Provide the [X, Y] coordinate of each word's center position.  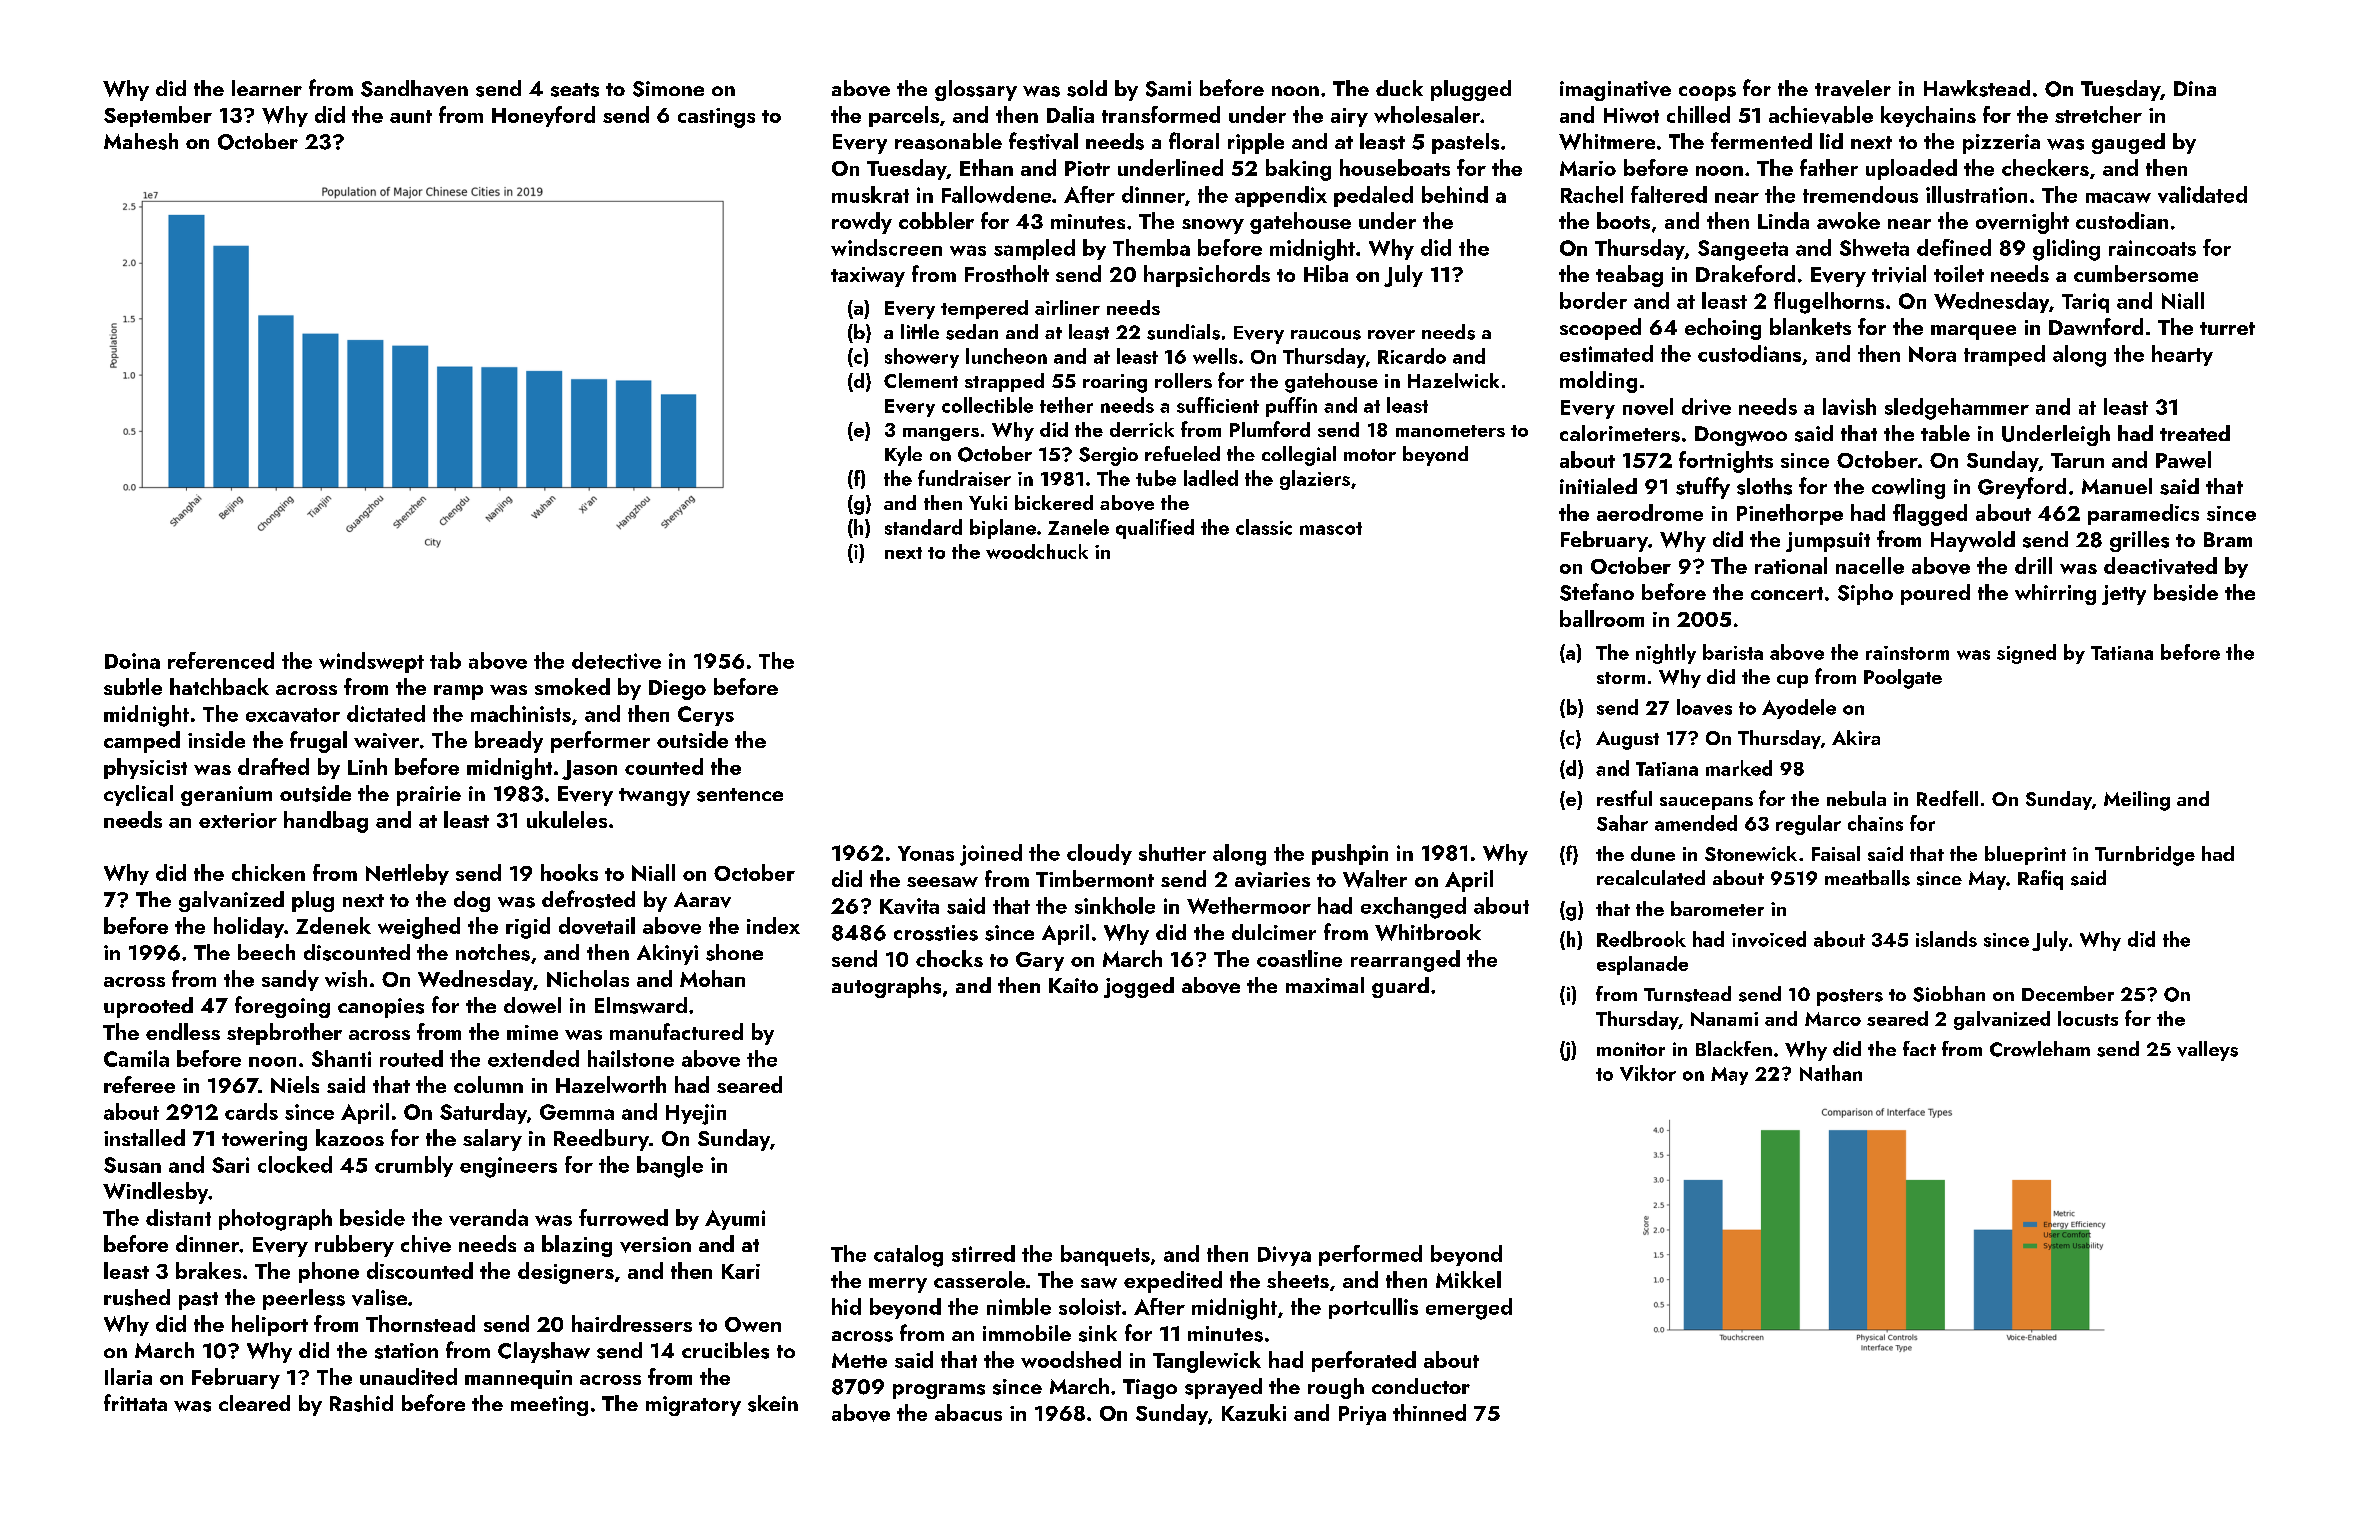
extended [533, 1058]
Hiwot [1631, 115]
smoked [572, 686]
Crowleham [2040, 1049]
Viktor [1648, 1073]
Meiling [2137, 801]
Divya [1284, 1256]
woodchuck [1037, 551]
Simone [668, 89]
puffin [1291, 407]
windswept [371, 662]
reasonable [948, 141]
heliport [270, 1325]
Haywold [1973, 541]
